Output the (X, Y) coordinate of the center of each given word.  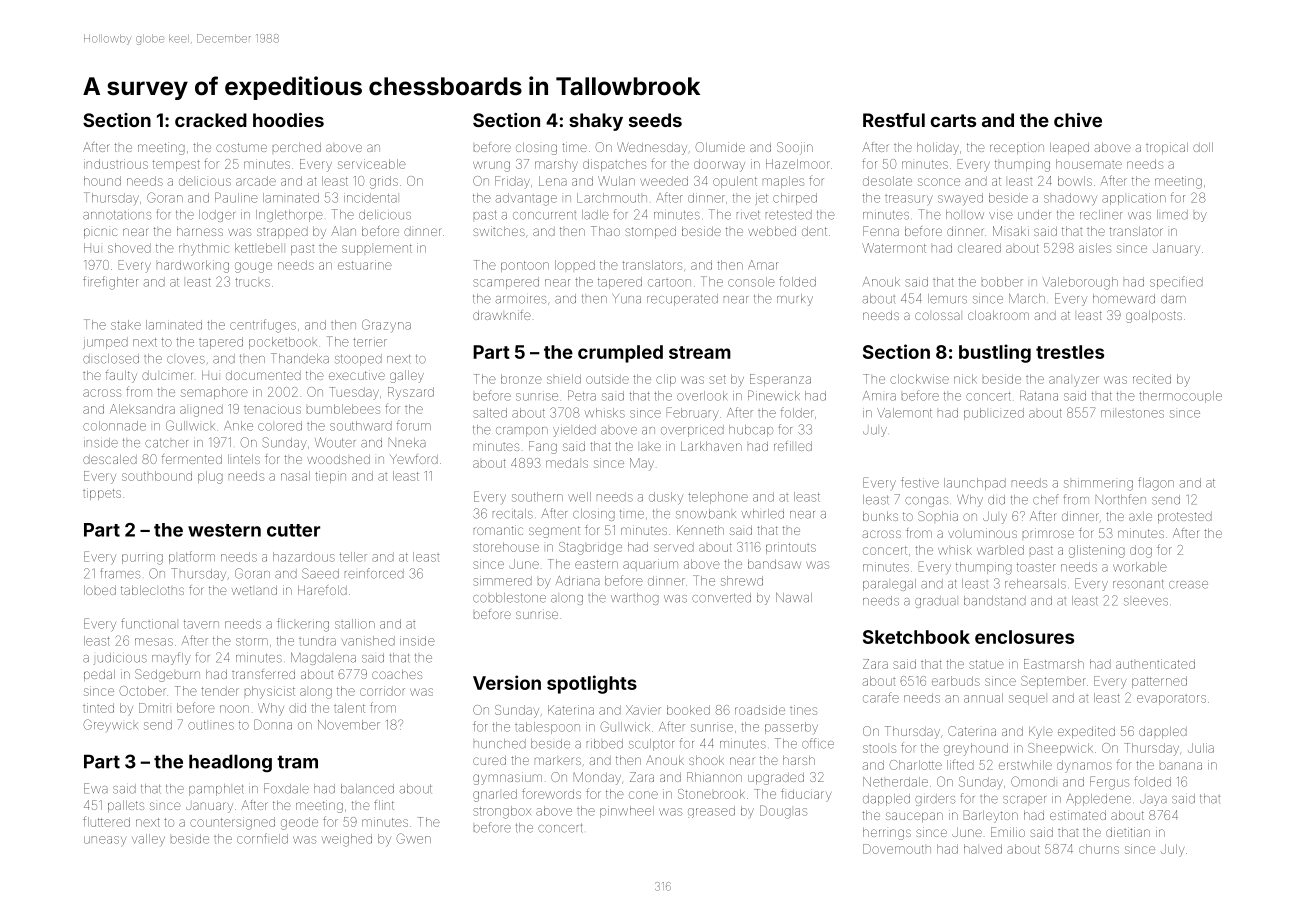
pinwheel (627, 812)
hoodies (288, 120)
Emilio (1008, 832)
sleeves (1146, 602)
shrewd (742, 581)
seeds (655, 120)
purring (142, 559)
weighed (347, 840)
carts (953, 120)
